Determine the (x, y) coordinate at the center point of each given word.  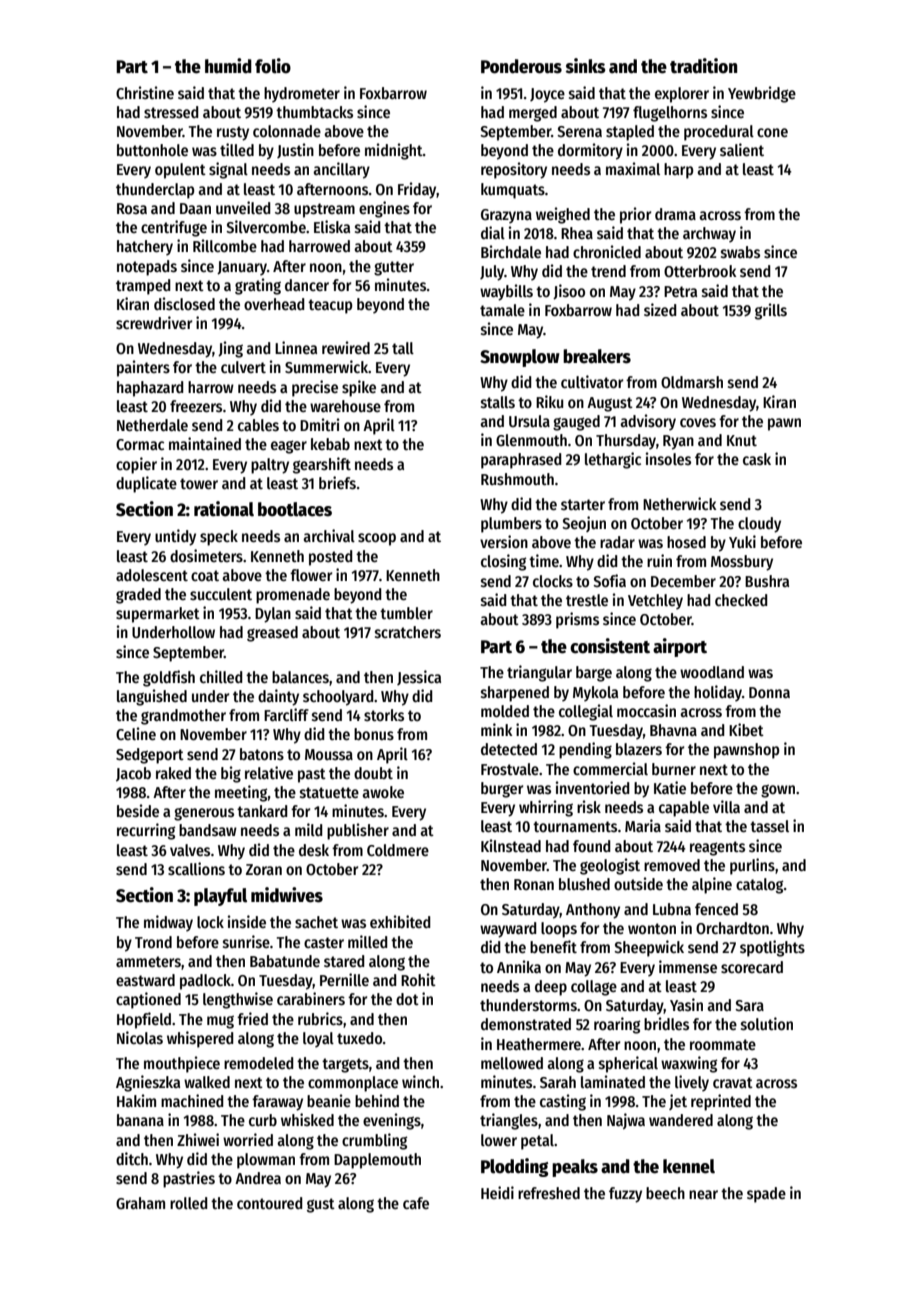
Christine (145, 92)
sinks (586, 66)
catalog (760, 886)
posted (331, 558)
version (504, 541)
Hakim (136, 1100)
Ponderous (521, 66)
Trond (153, 942)
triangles (509, 1121)
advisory (648, 422)
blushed (584, 884)
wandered (681, 1120)
